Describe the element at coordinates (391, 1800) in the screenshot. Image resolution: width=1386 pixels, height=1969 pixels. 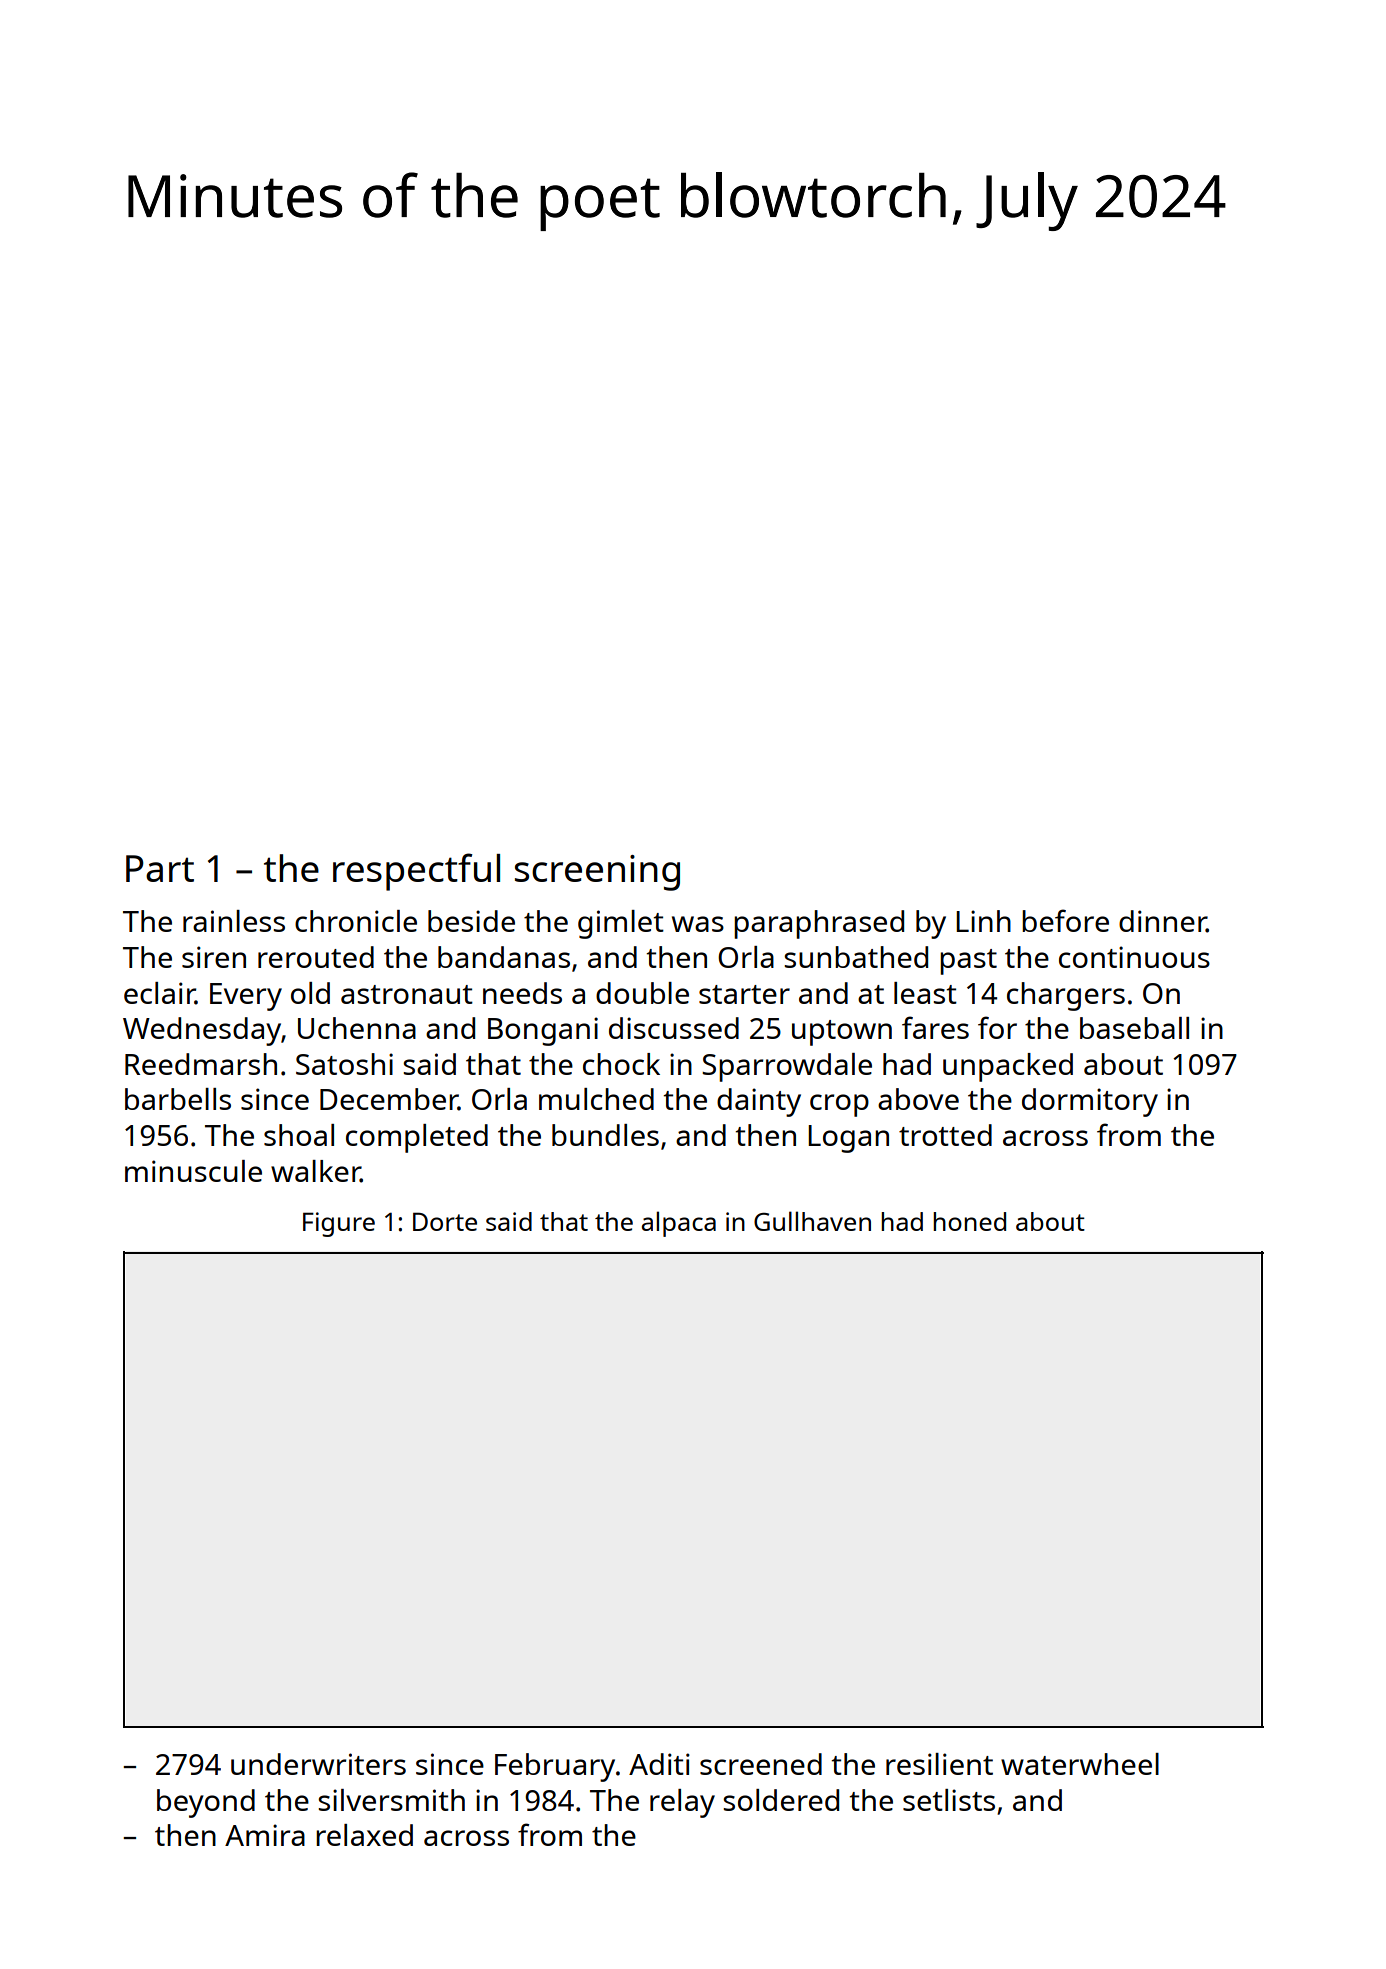
I see `silversmith` at that location.
